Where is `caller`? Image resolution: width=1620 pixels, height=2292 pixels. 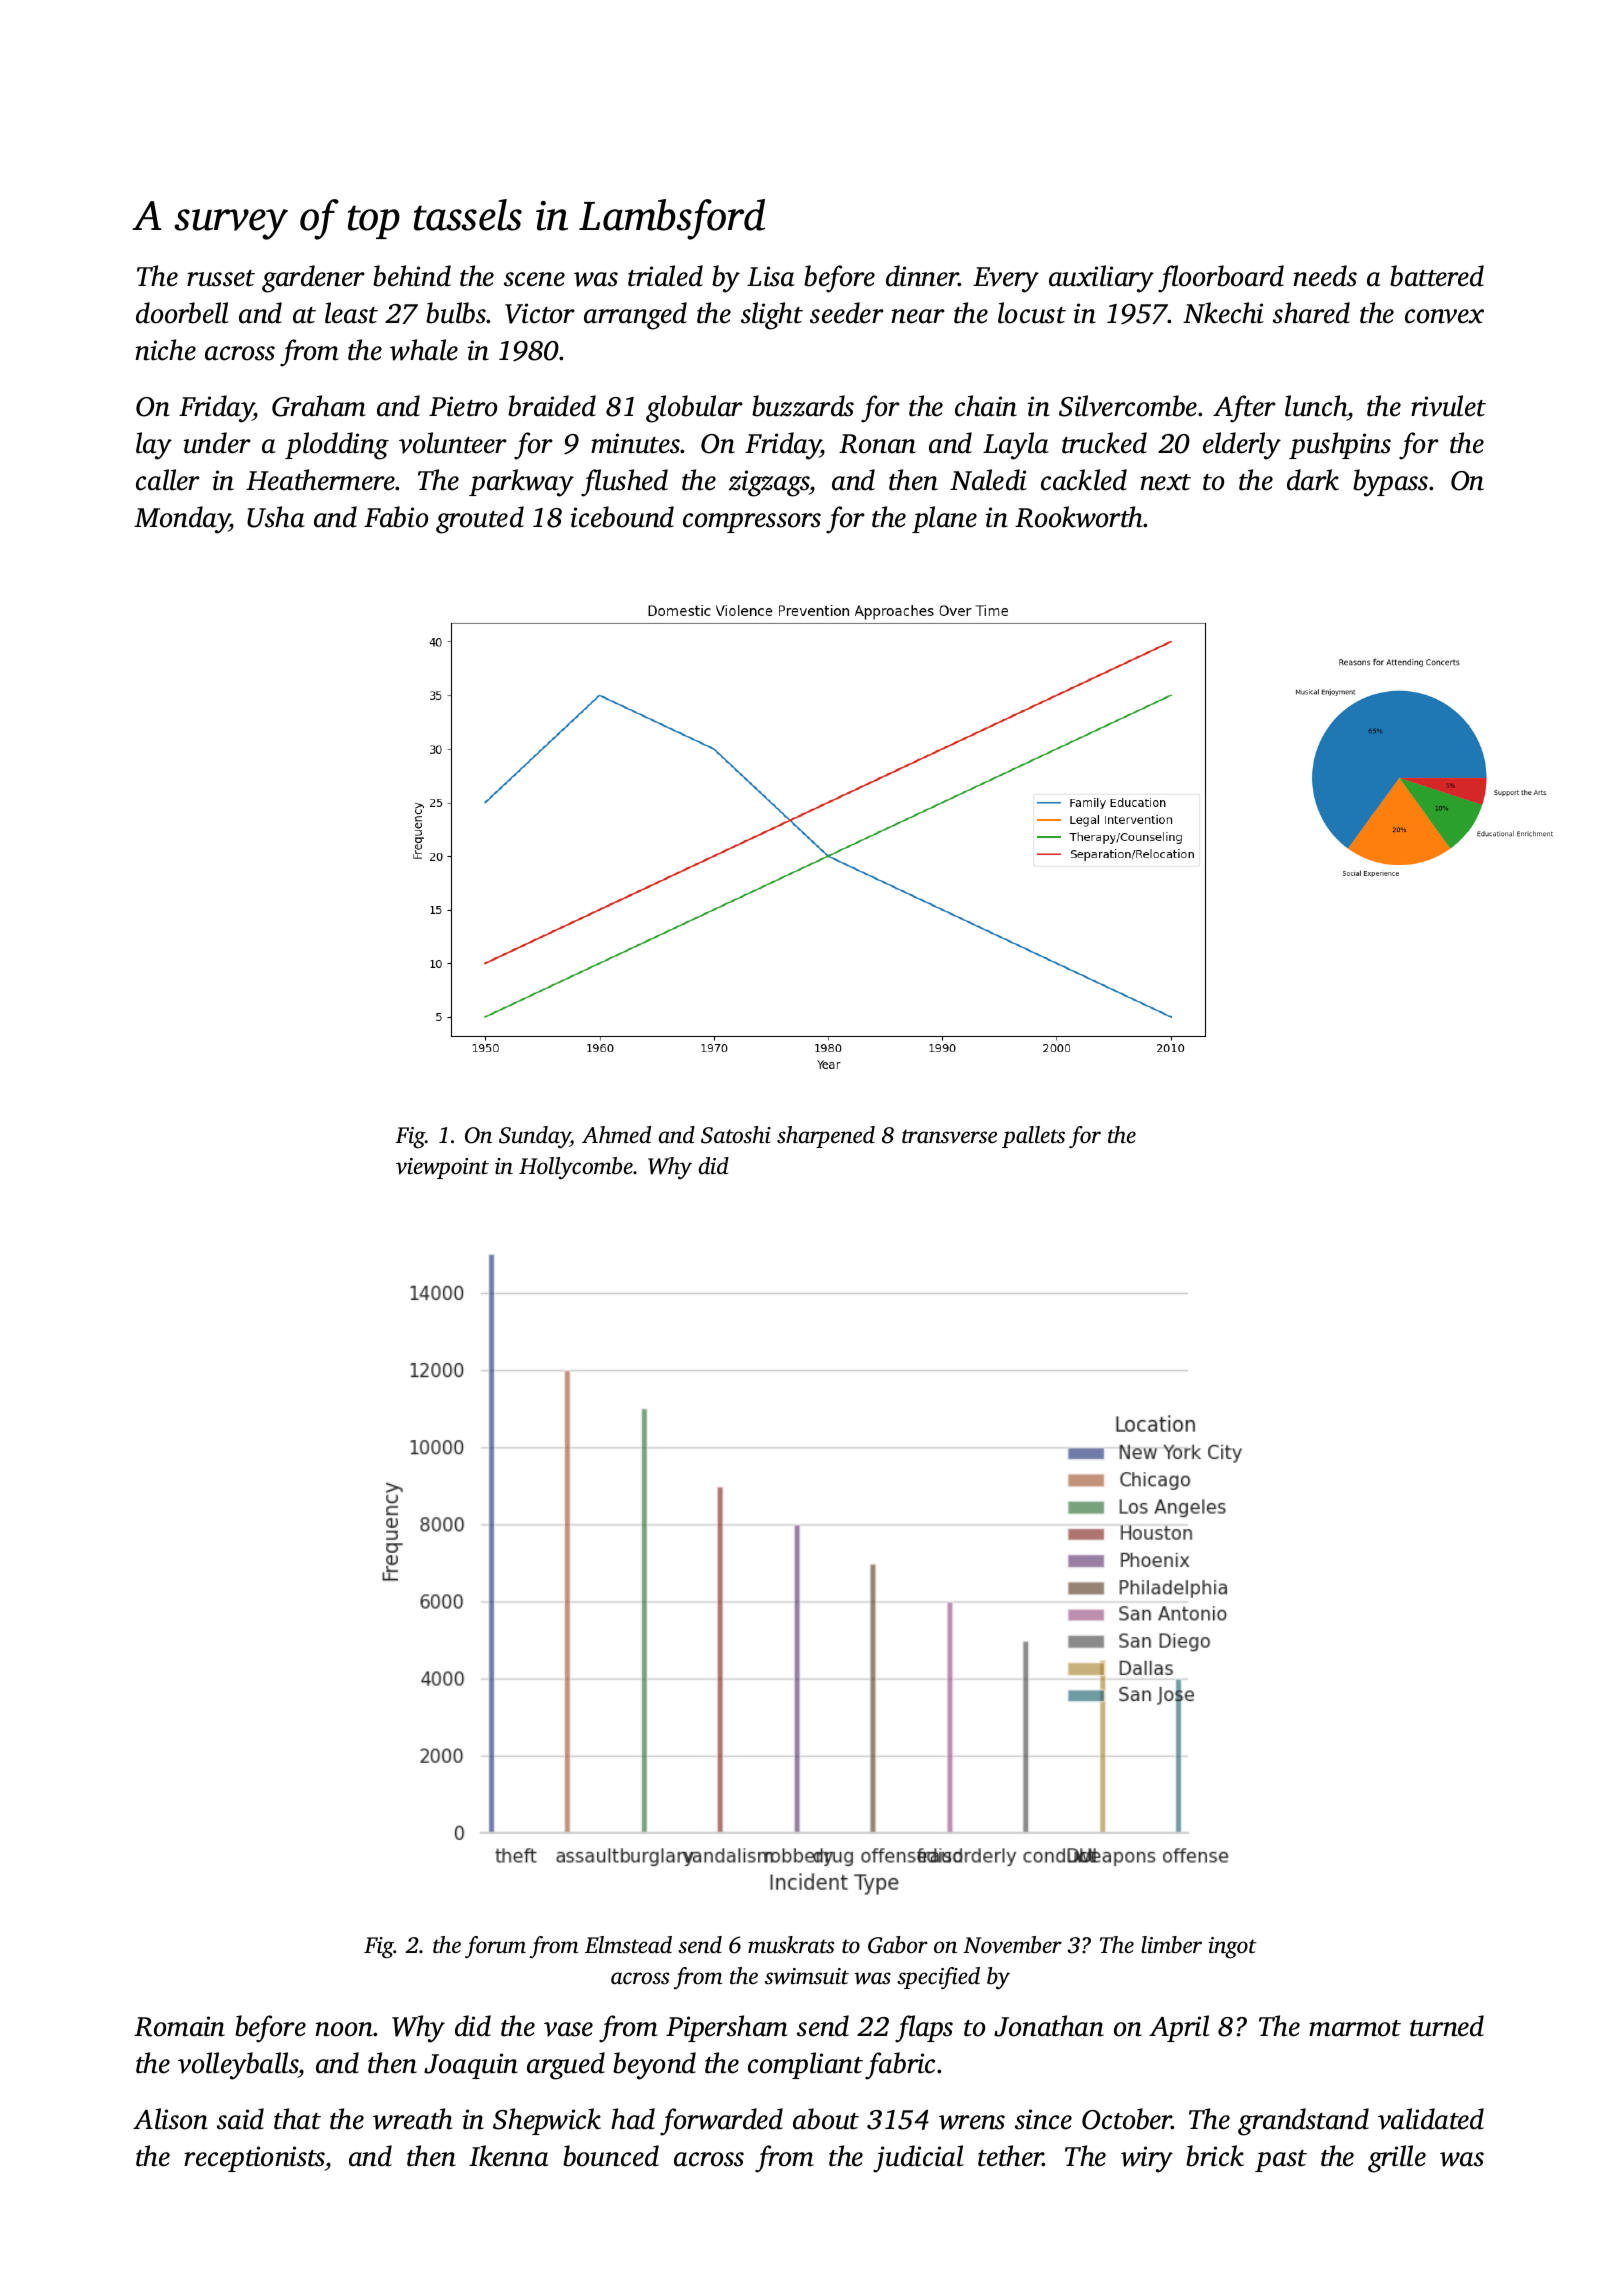
caller is located at coordinates (168, 480).
